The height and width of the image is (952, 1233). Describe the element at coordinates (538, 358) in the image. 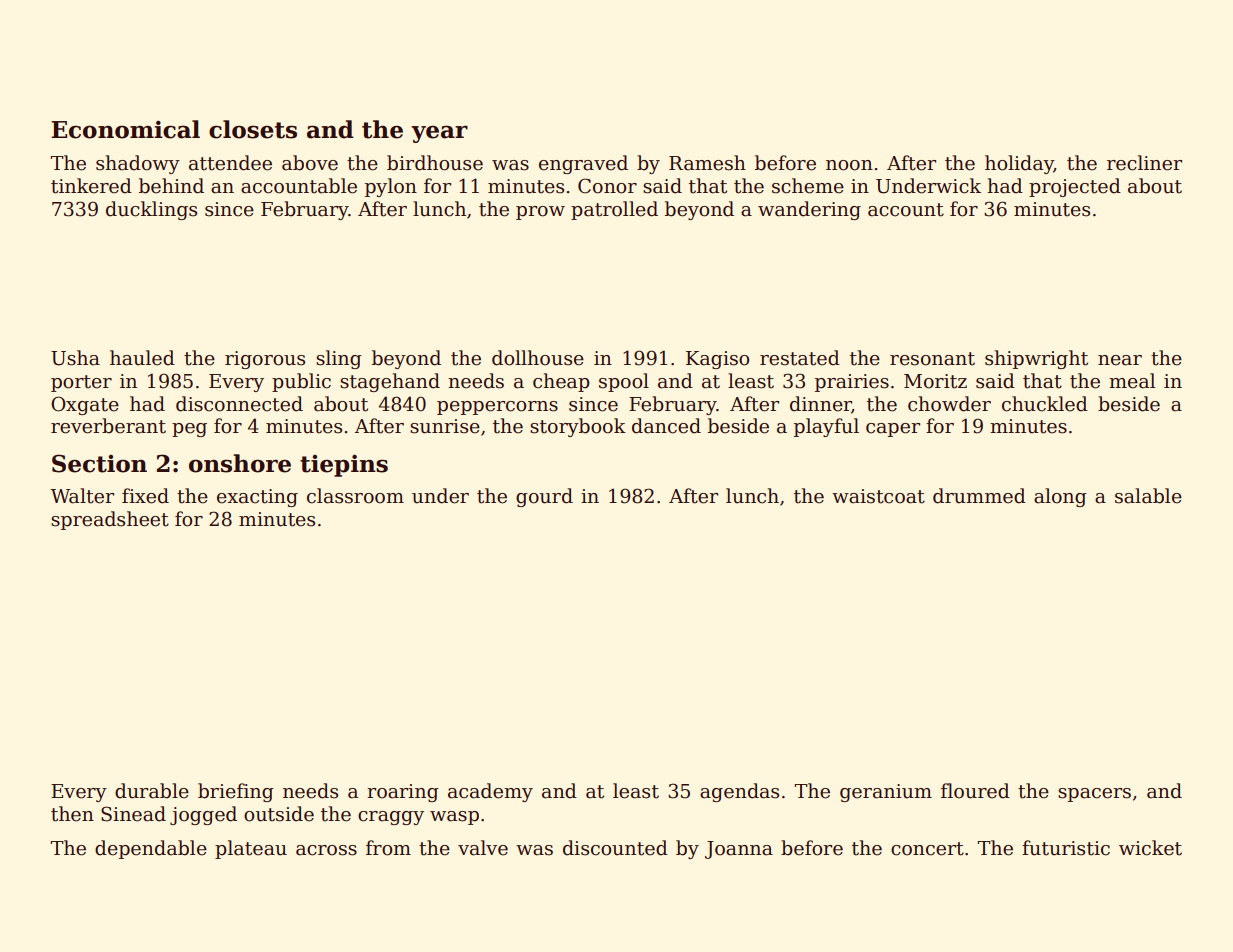

I see `dollhouse` at that location.
